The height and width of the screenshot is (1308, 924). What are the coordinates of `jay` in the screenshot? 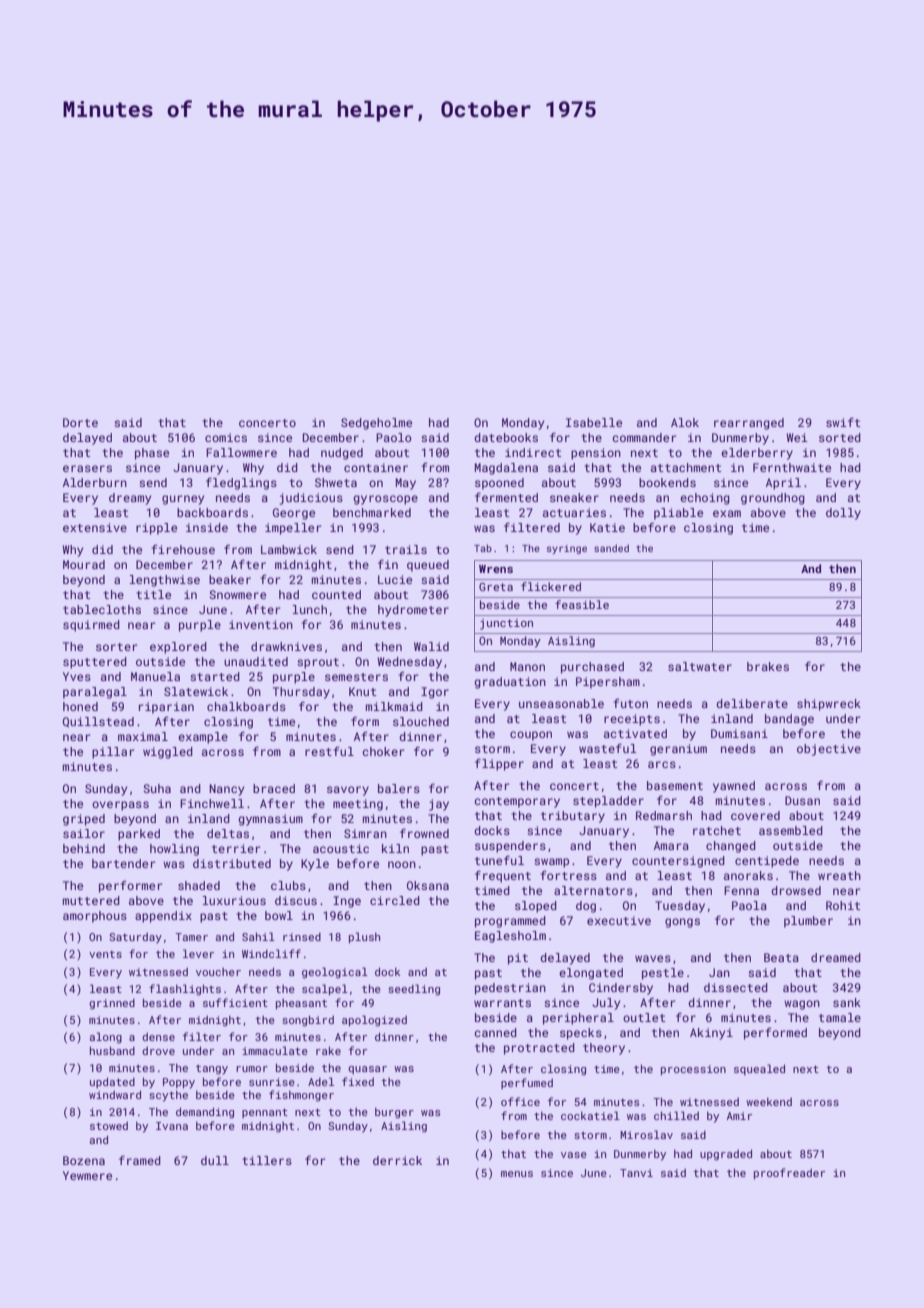 It's located at (439, 805).
